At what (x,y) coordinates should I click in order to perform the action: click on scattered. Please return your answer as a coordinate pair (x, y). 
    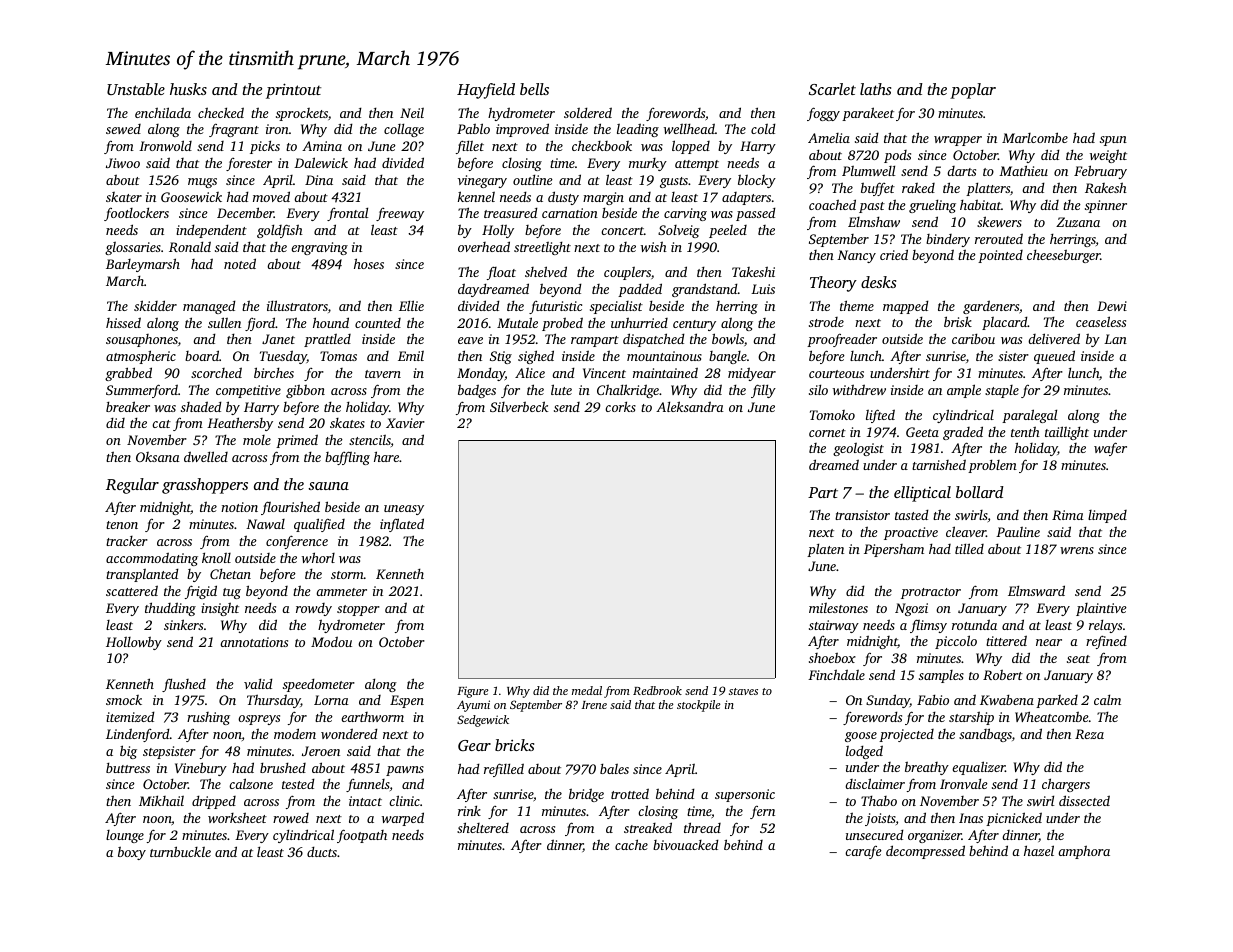
    Looking at the image, I should click on (132, 590).
